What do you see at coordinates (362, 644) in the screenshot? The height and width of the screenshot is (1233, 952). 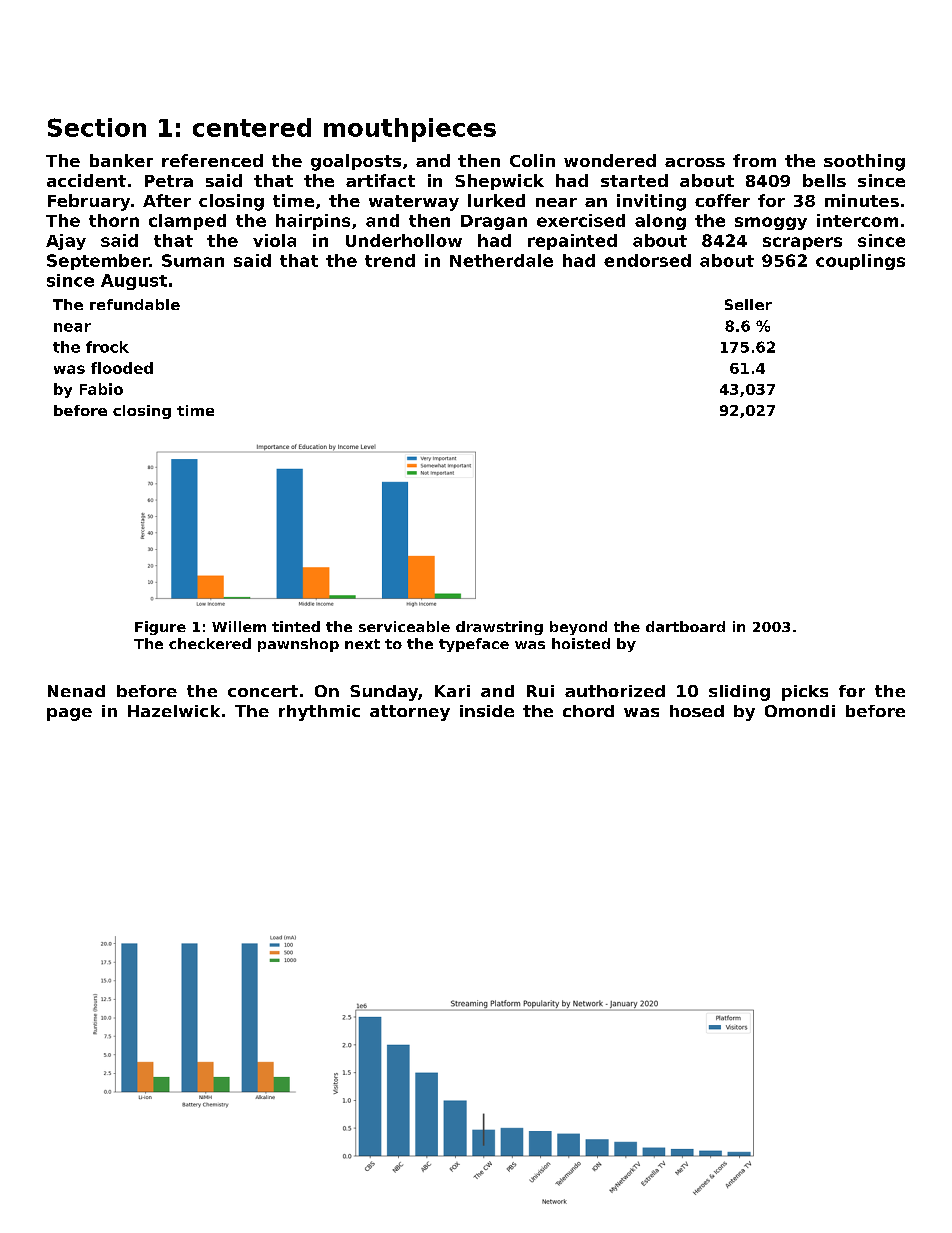 I see `next` at bounding box center [362, 644].
